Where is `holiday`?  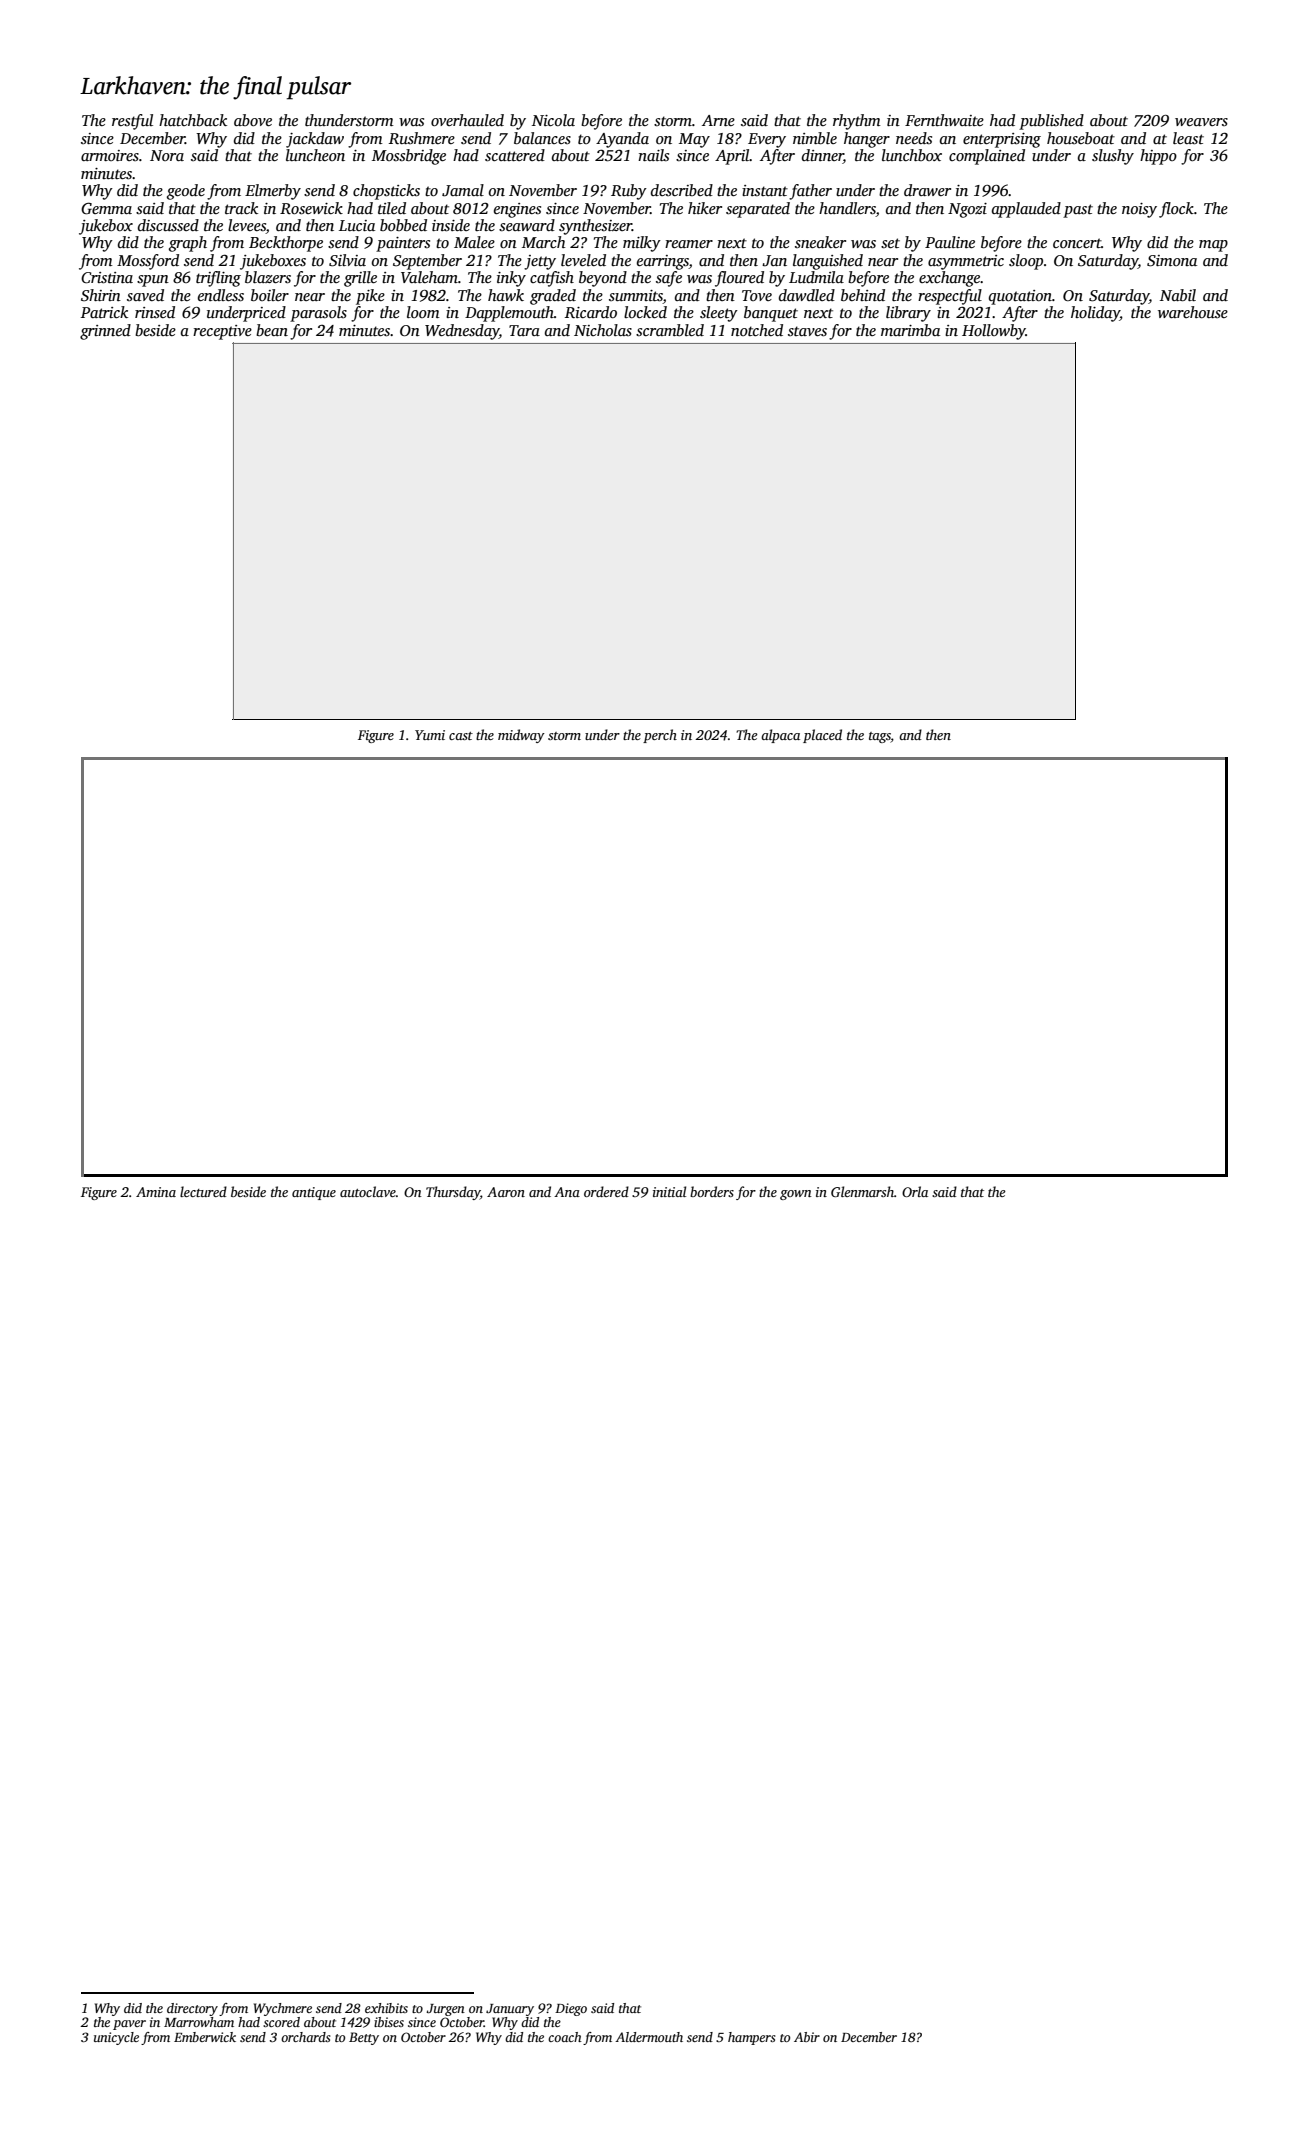
holiday is located at coordinates (1095, 314).
